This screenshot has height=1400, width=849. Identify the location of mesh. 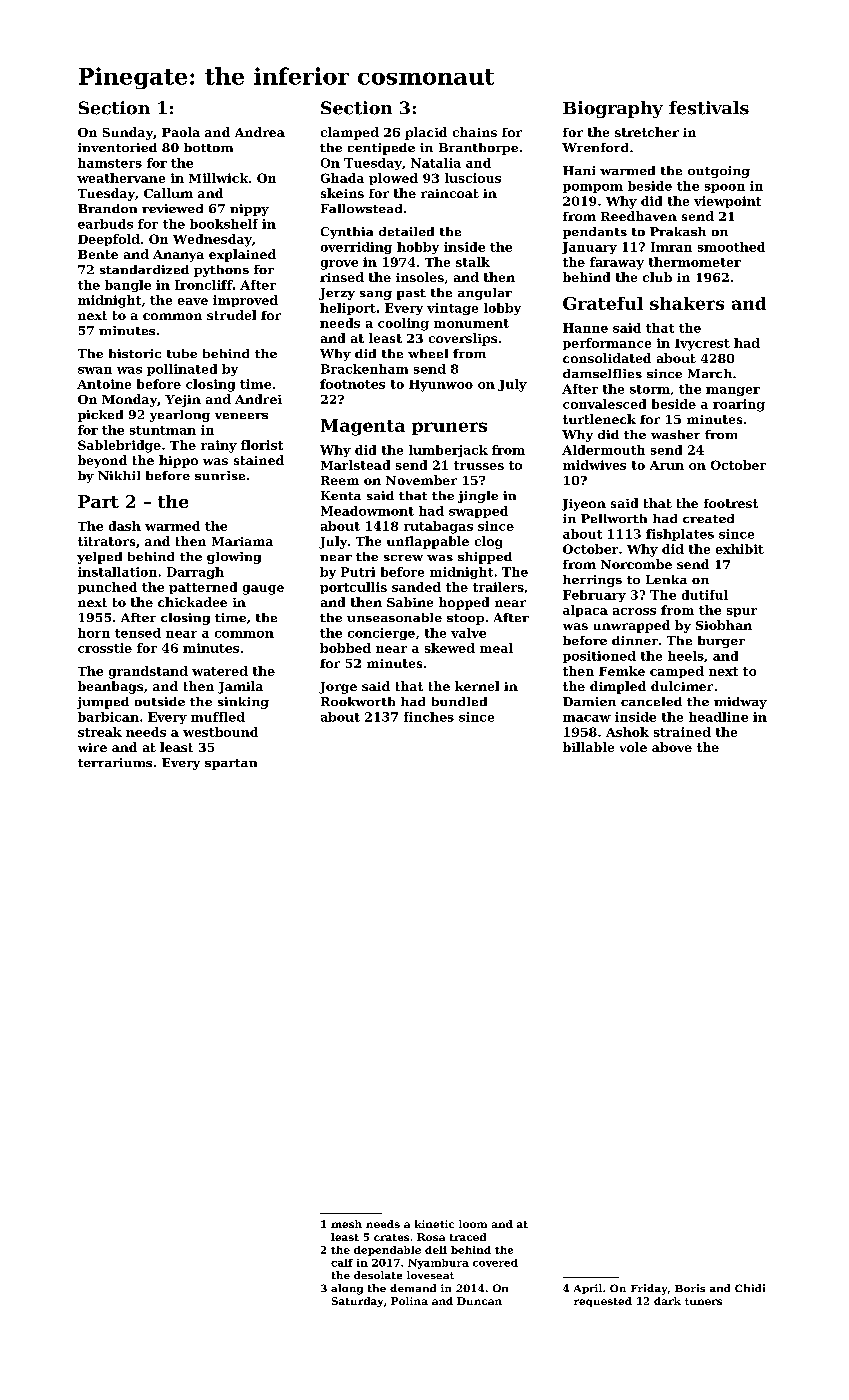
(346, 1224).
